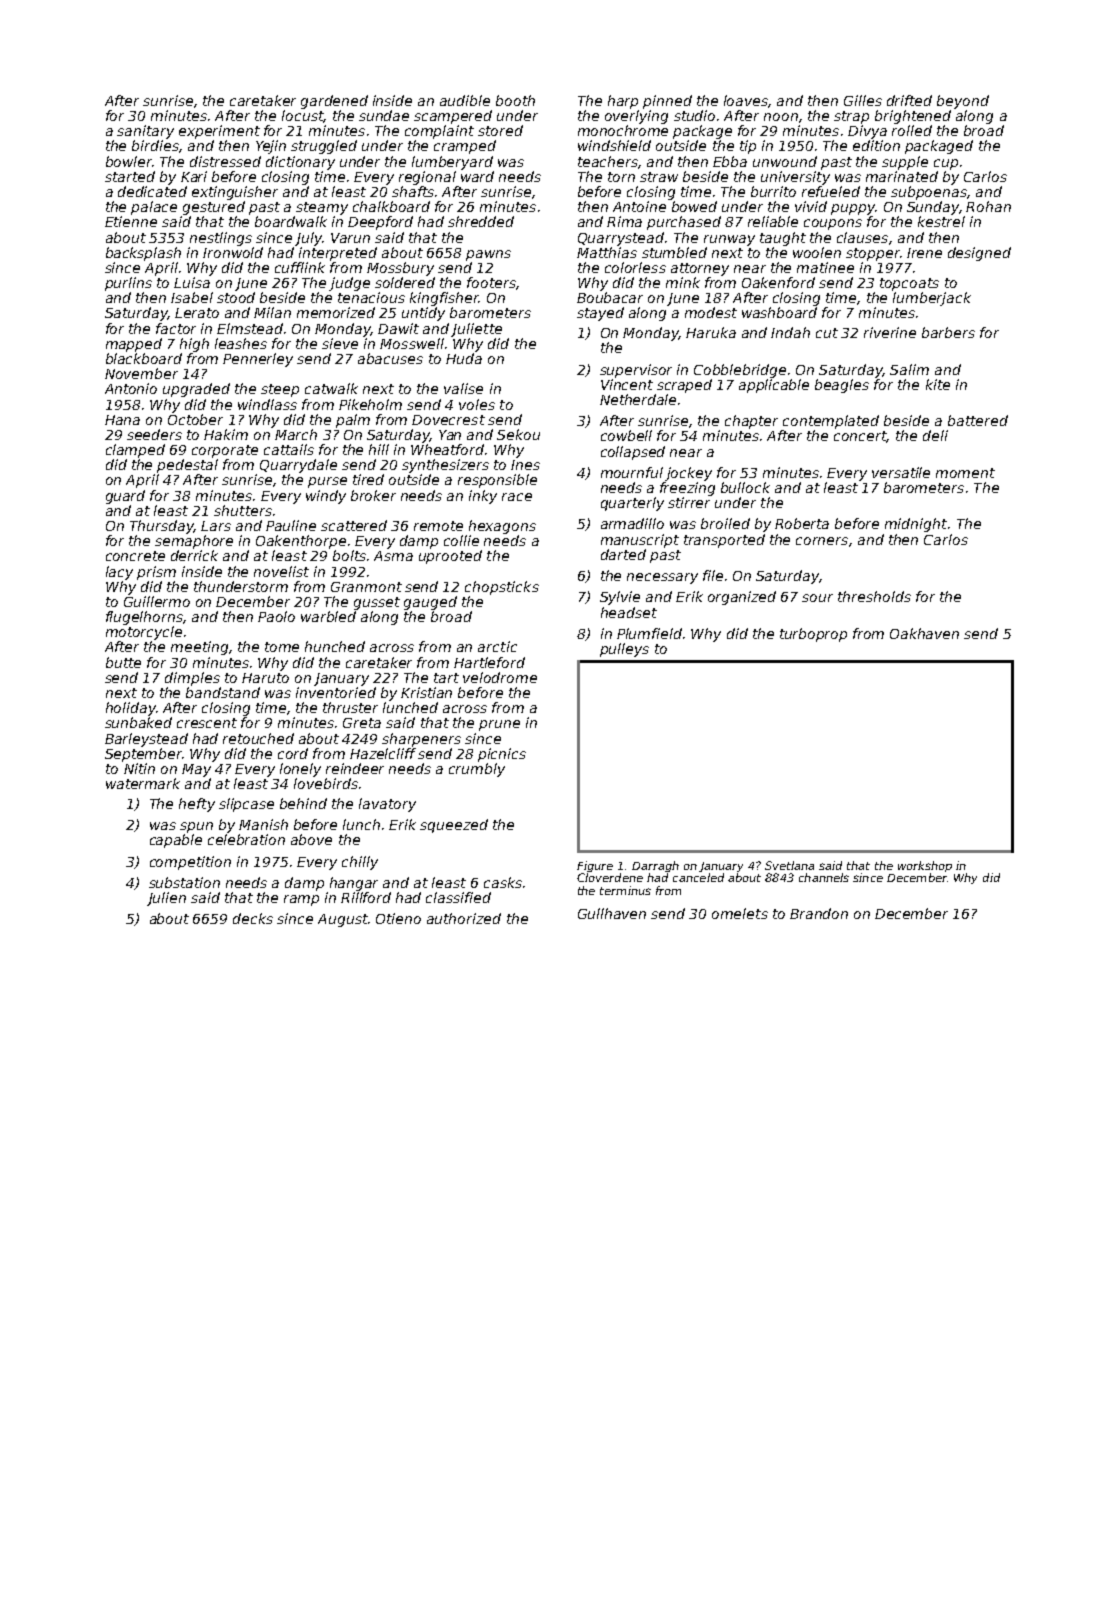 This document has width=1119, height=1620. I want to click on supervisor, so click(636, 371).
